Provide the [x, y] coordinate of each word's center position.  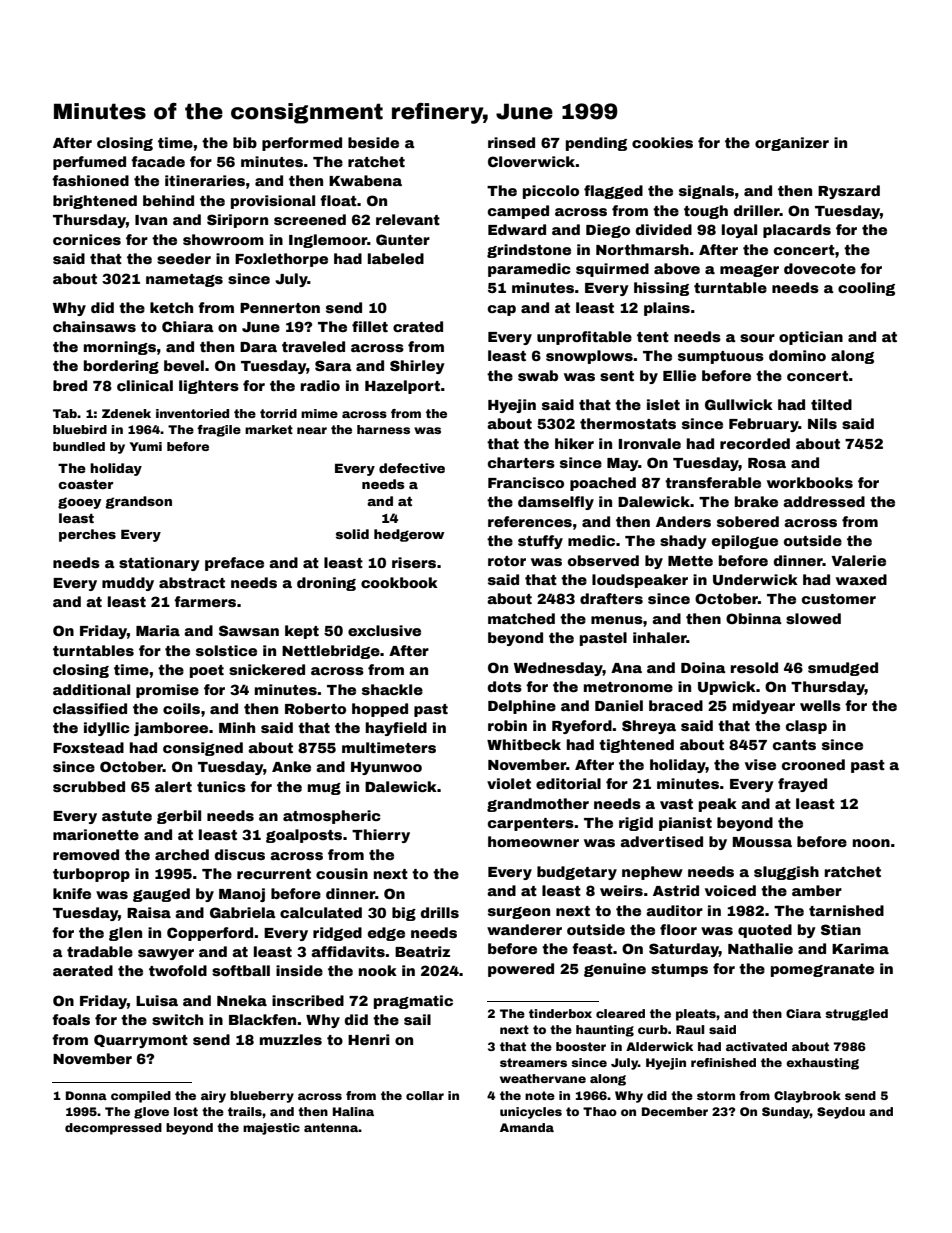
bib [245, 142]
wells [820, 705]
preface [234, 564]
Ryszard [849, 192]
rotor [507, 561]
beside [373, 142]
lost [186, 1111]
